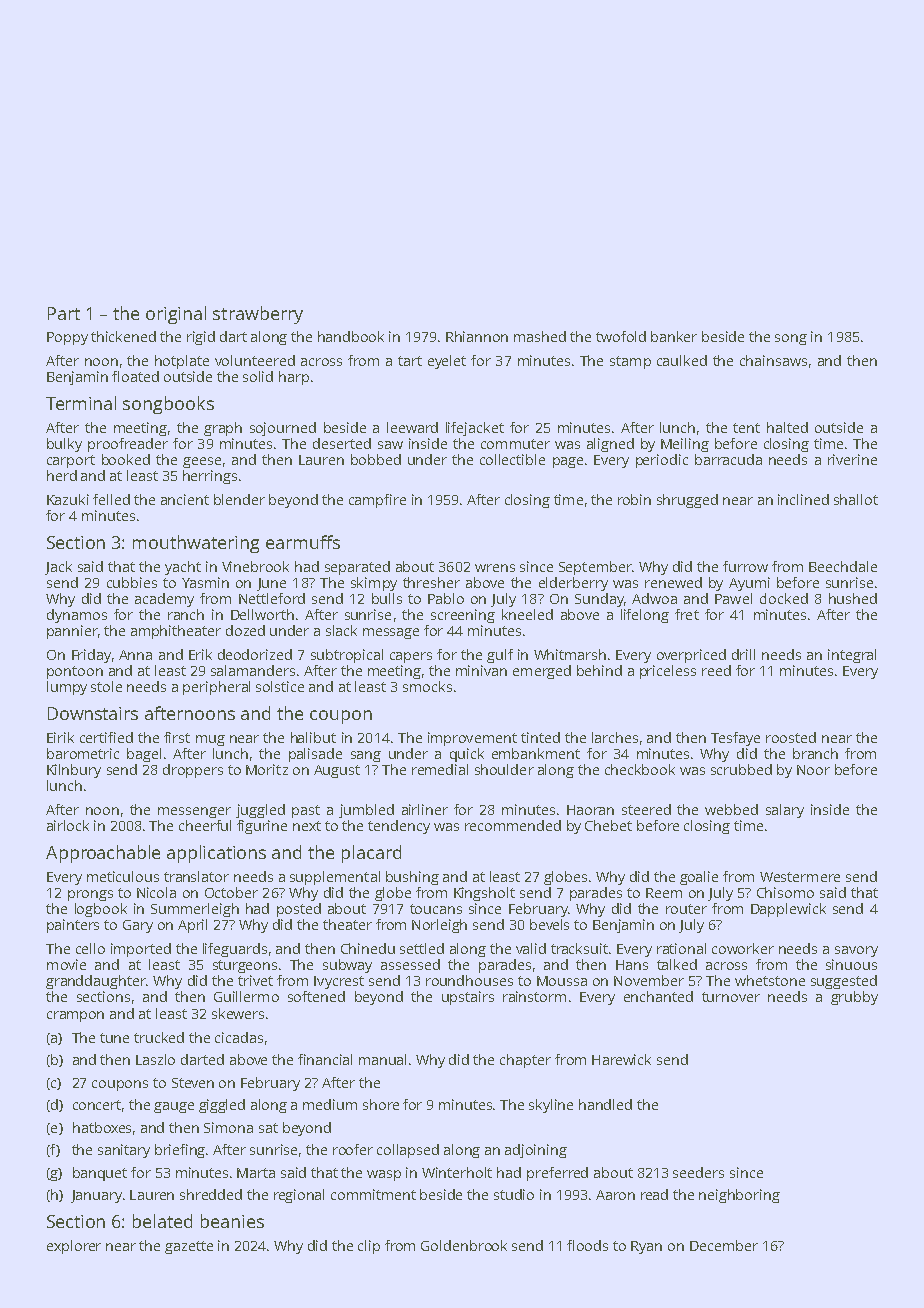 The height and width of the screenshot is (1308, 924). Describe the element at coordinates (549, 924) in the screenshot. I see `bevels` at that location.
